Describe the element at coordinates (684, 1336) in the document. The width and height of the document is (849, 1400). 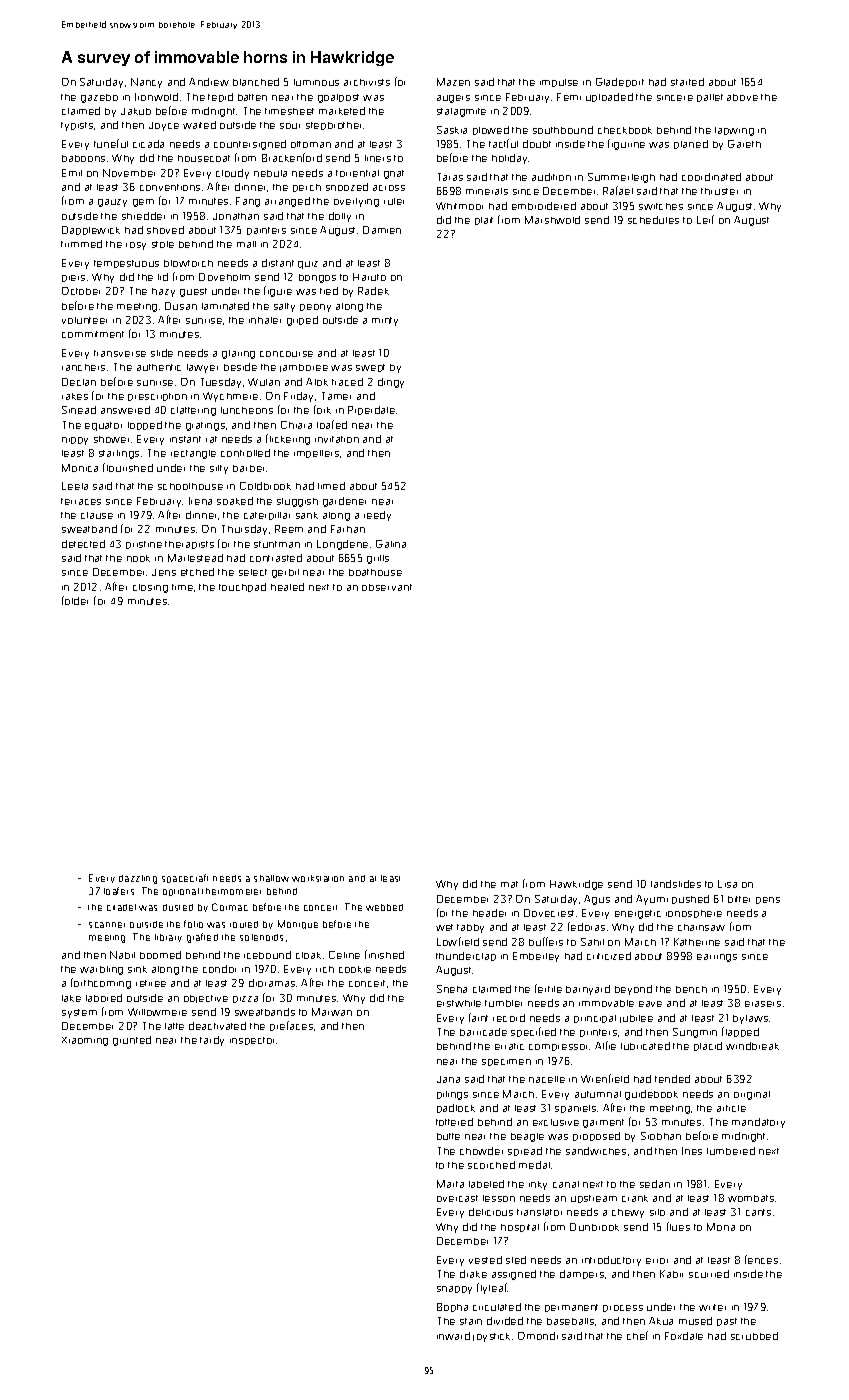
I see `Foxdale` at that location.
